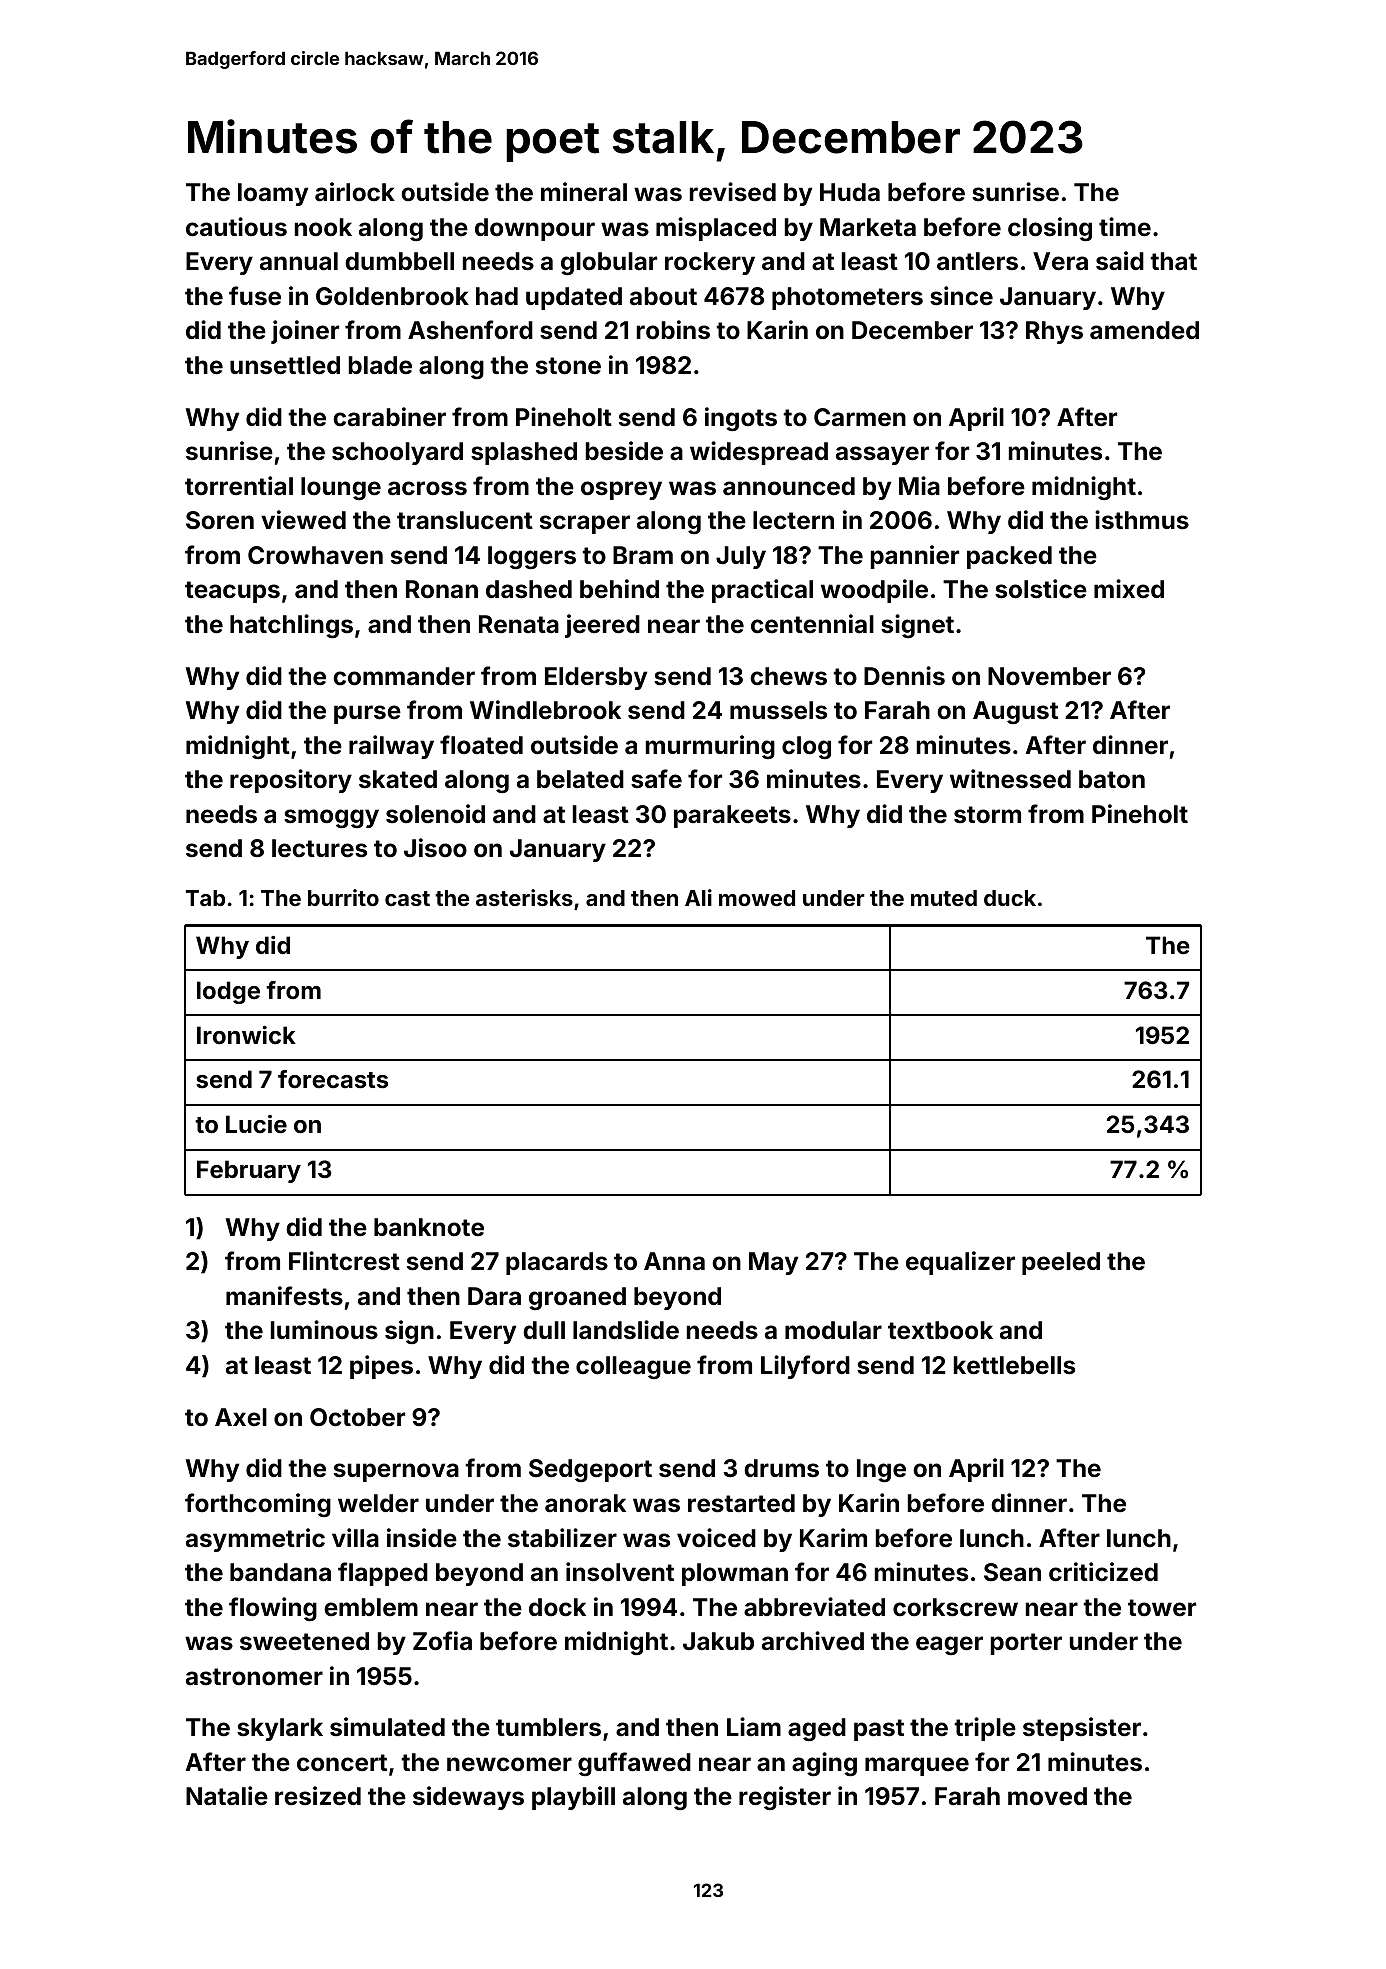  I want to click on repository, so click(291, 781).
